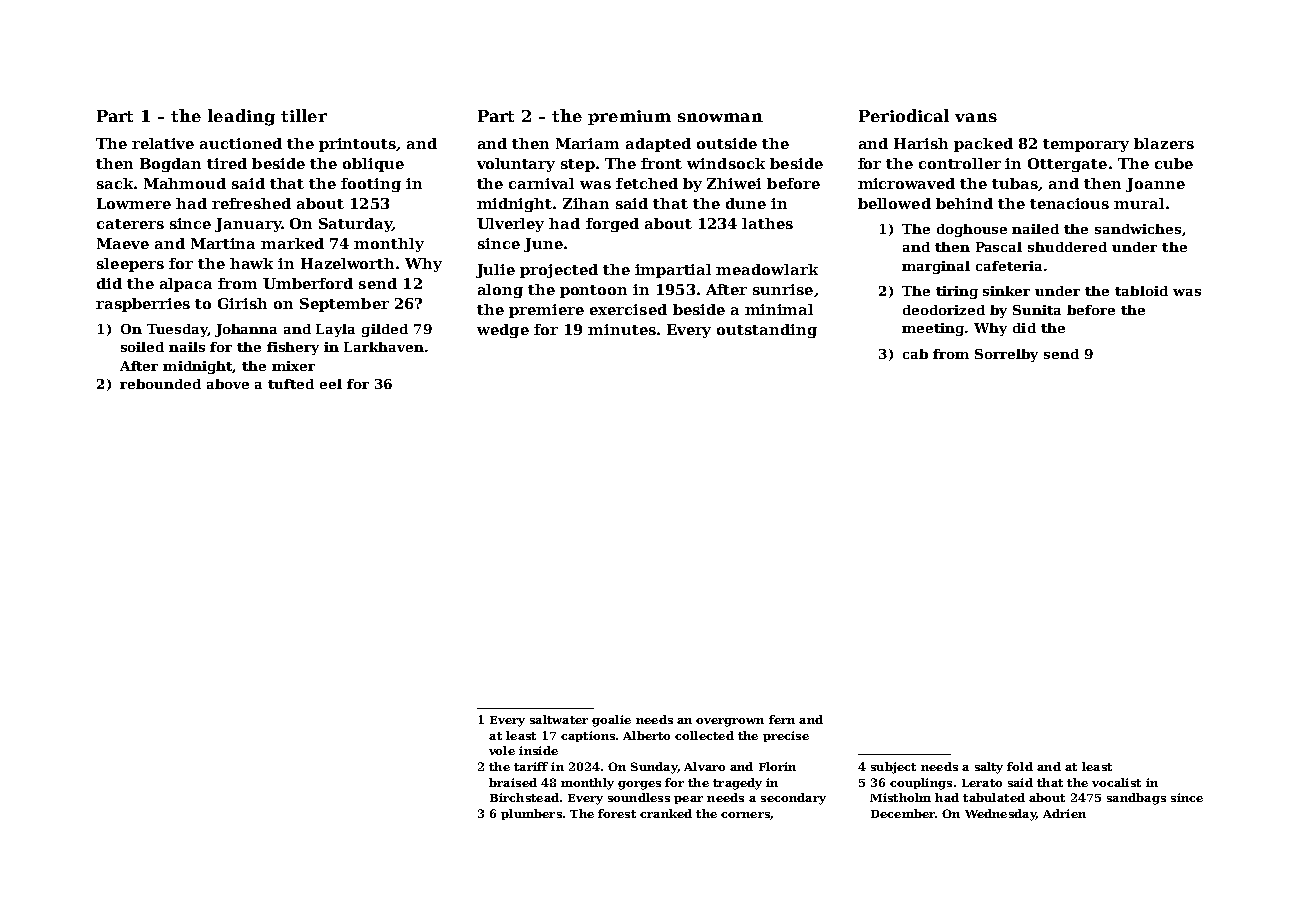 The width and height of the screenshot is (1308, 924). I want to click on goalie, so click(611, 721).
